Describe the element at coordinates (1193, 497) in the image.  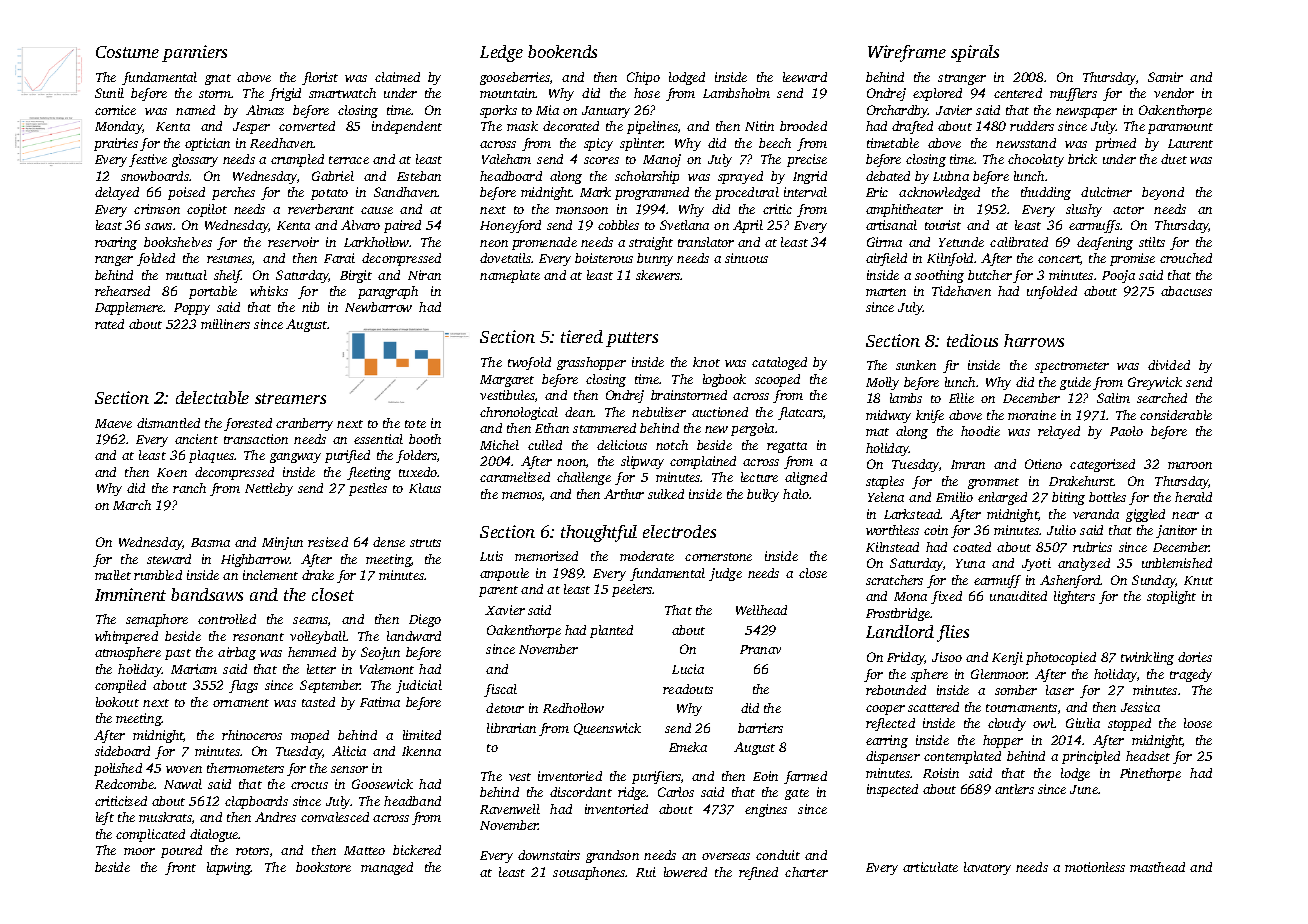
I see `herald` at that location.
